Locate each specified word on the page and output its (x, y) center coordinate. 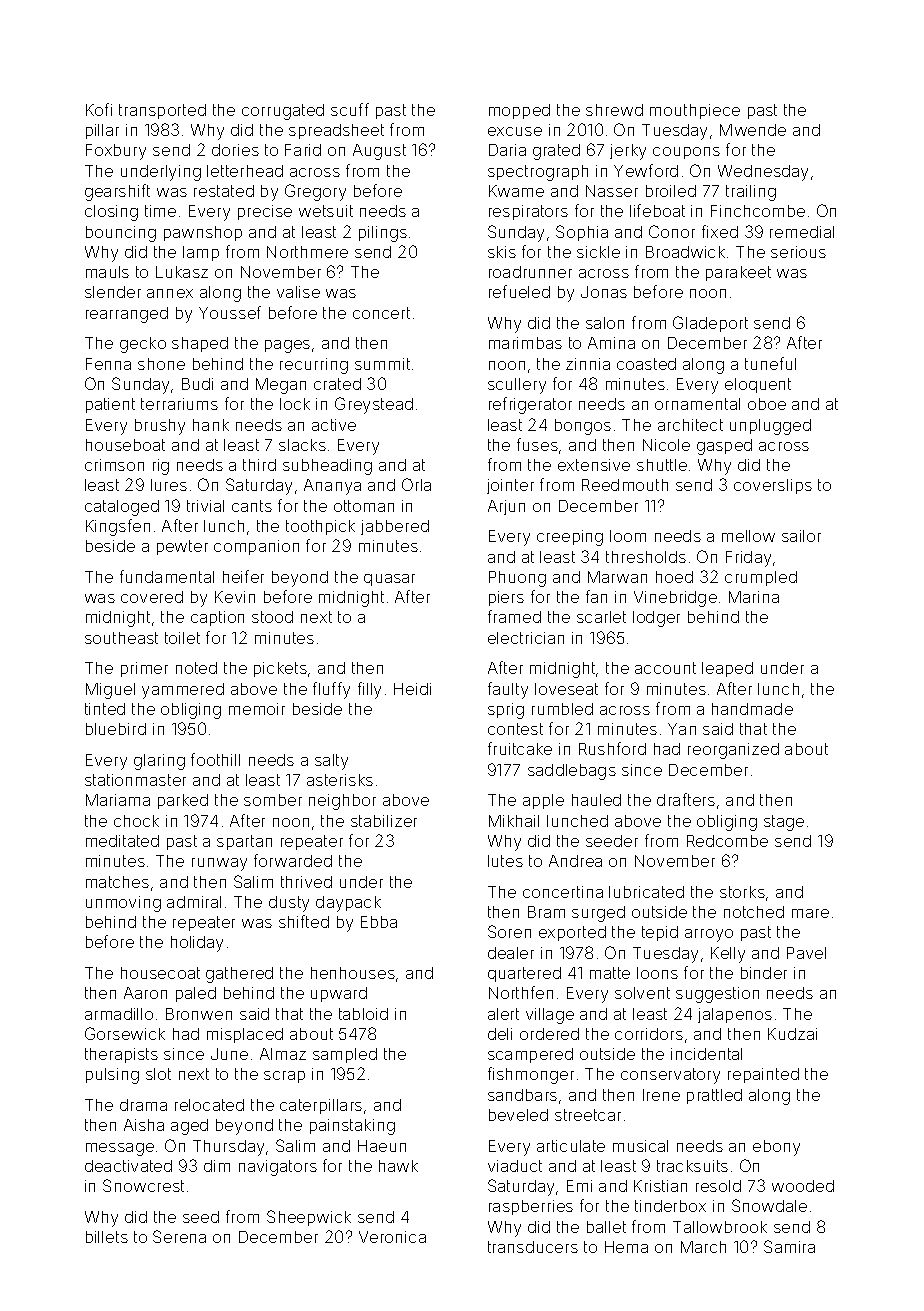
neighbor (342, 802)
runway (219, 864)
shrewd (614, 110)
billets (107, 1237)
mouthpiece (695, 111)
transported (162, 111)
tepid (660, 933)
